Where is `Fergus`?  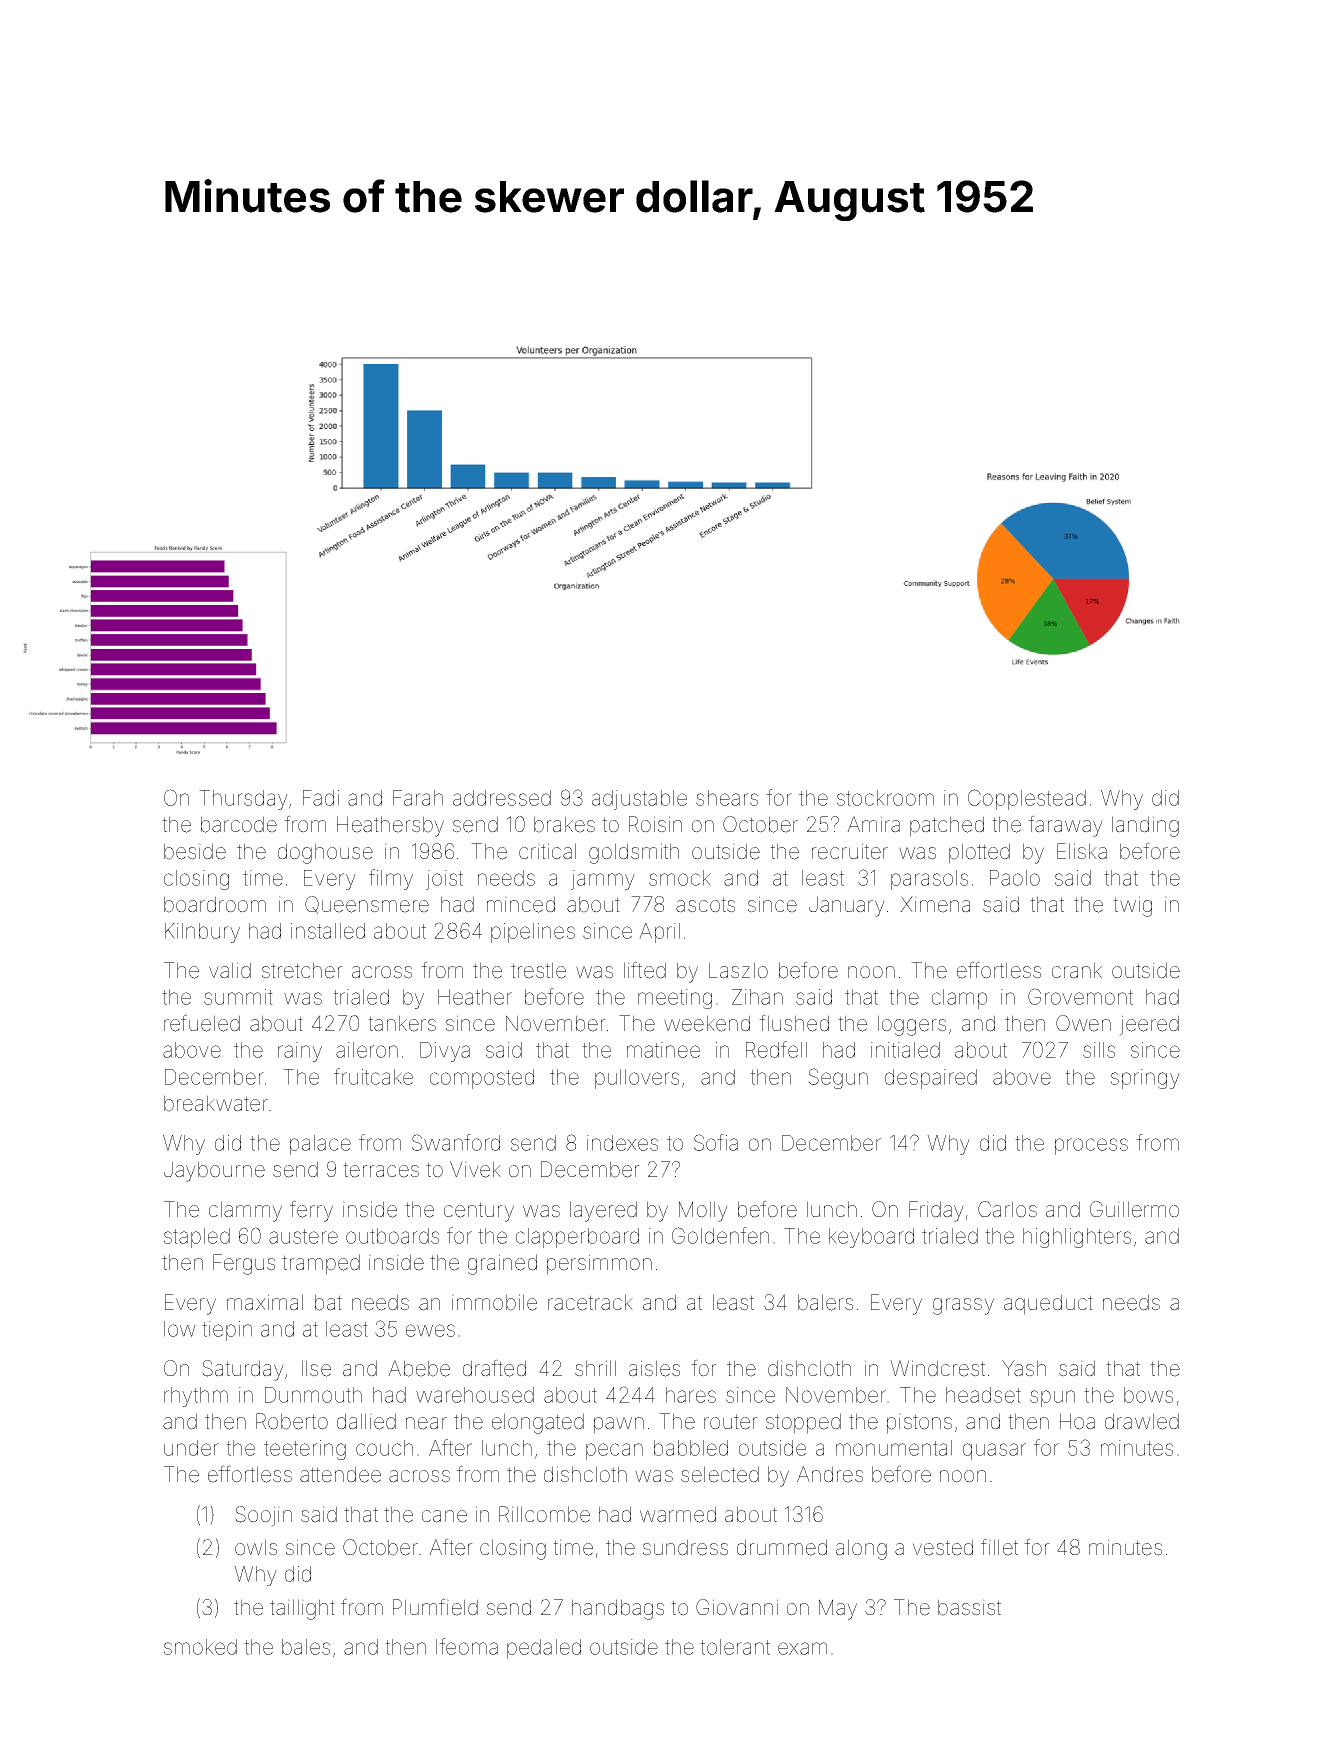 Fergus is located at coordinates (244, 1264).
